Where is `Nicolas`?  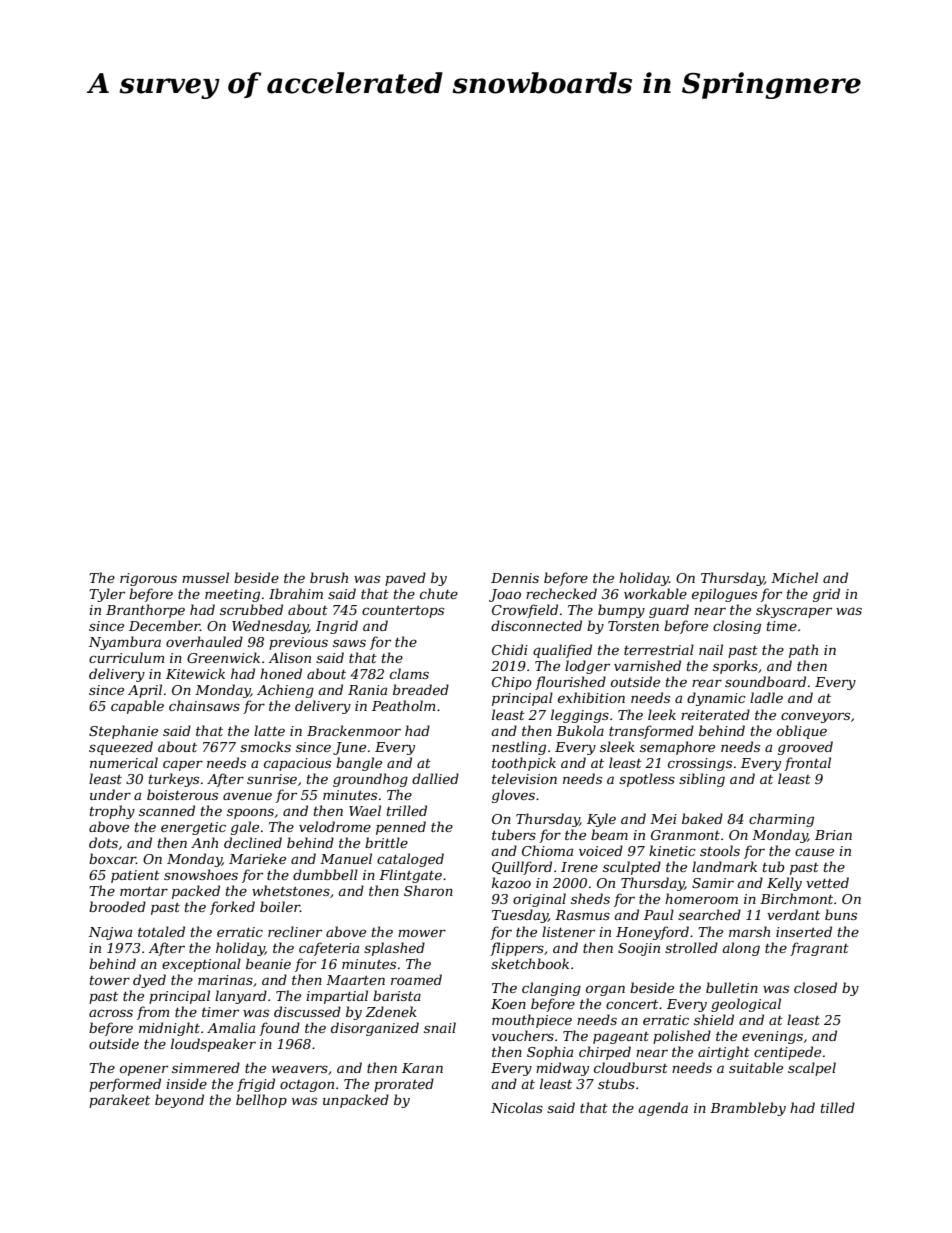
Nicolas is located at coordinates (517, 1107).
